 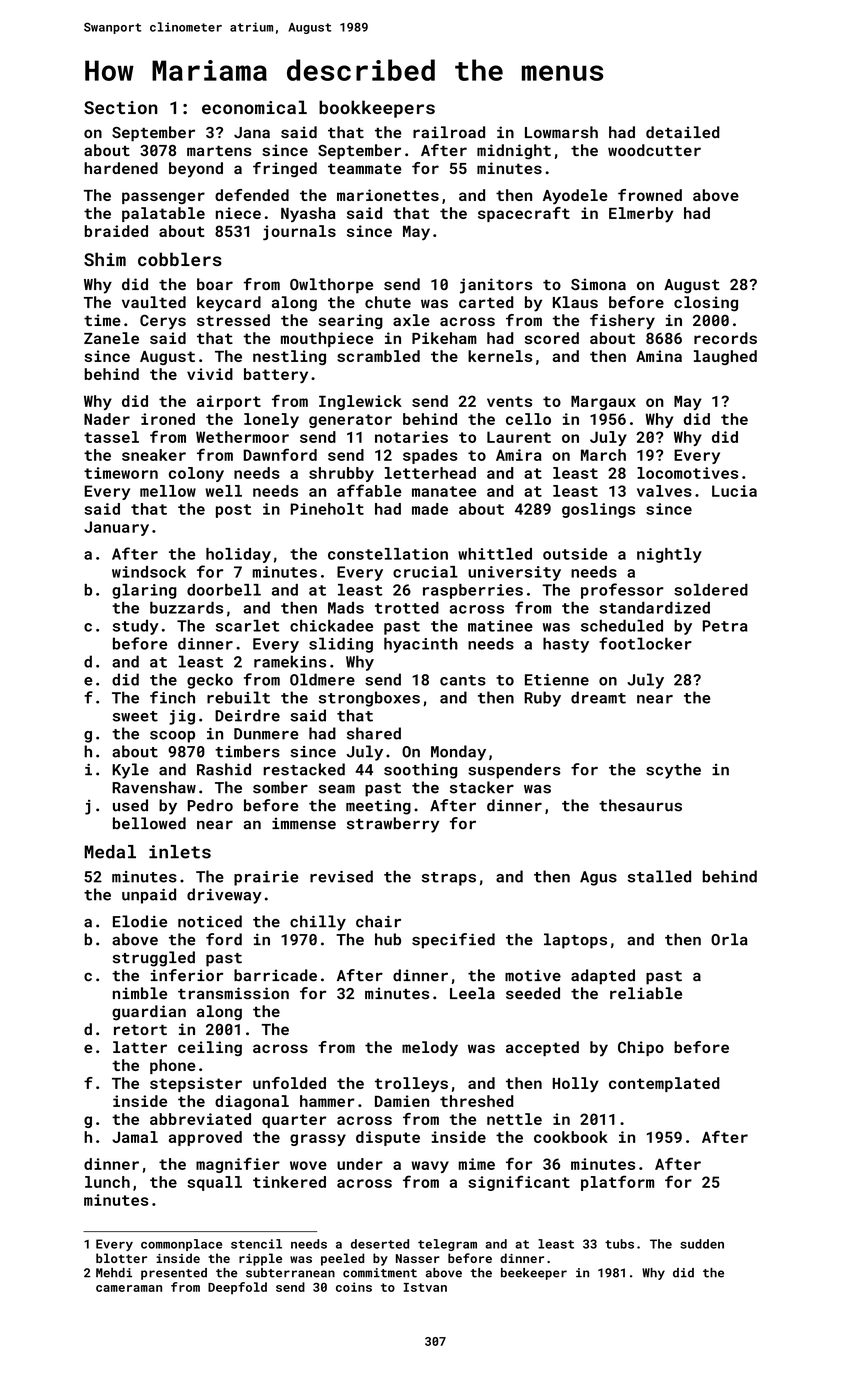 I want to click on fringed, so click(x=285, y=169).
